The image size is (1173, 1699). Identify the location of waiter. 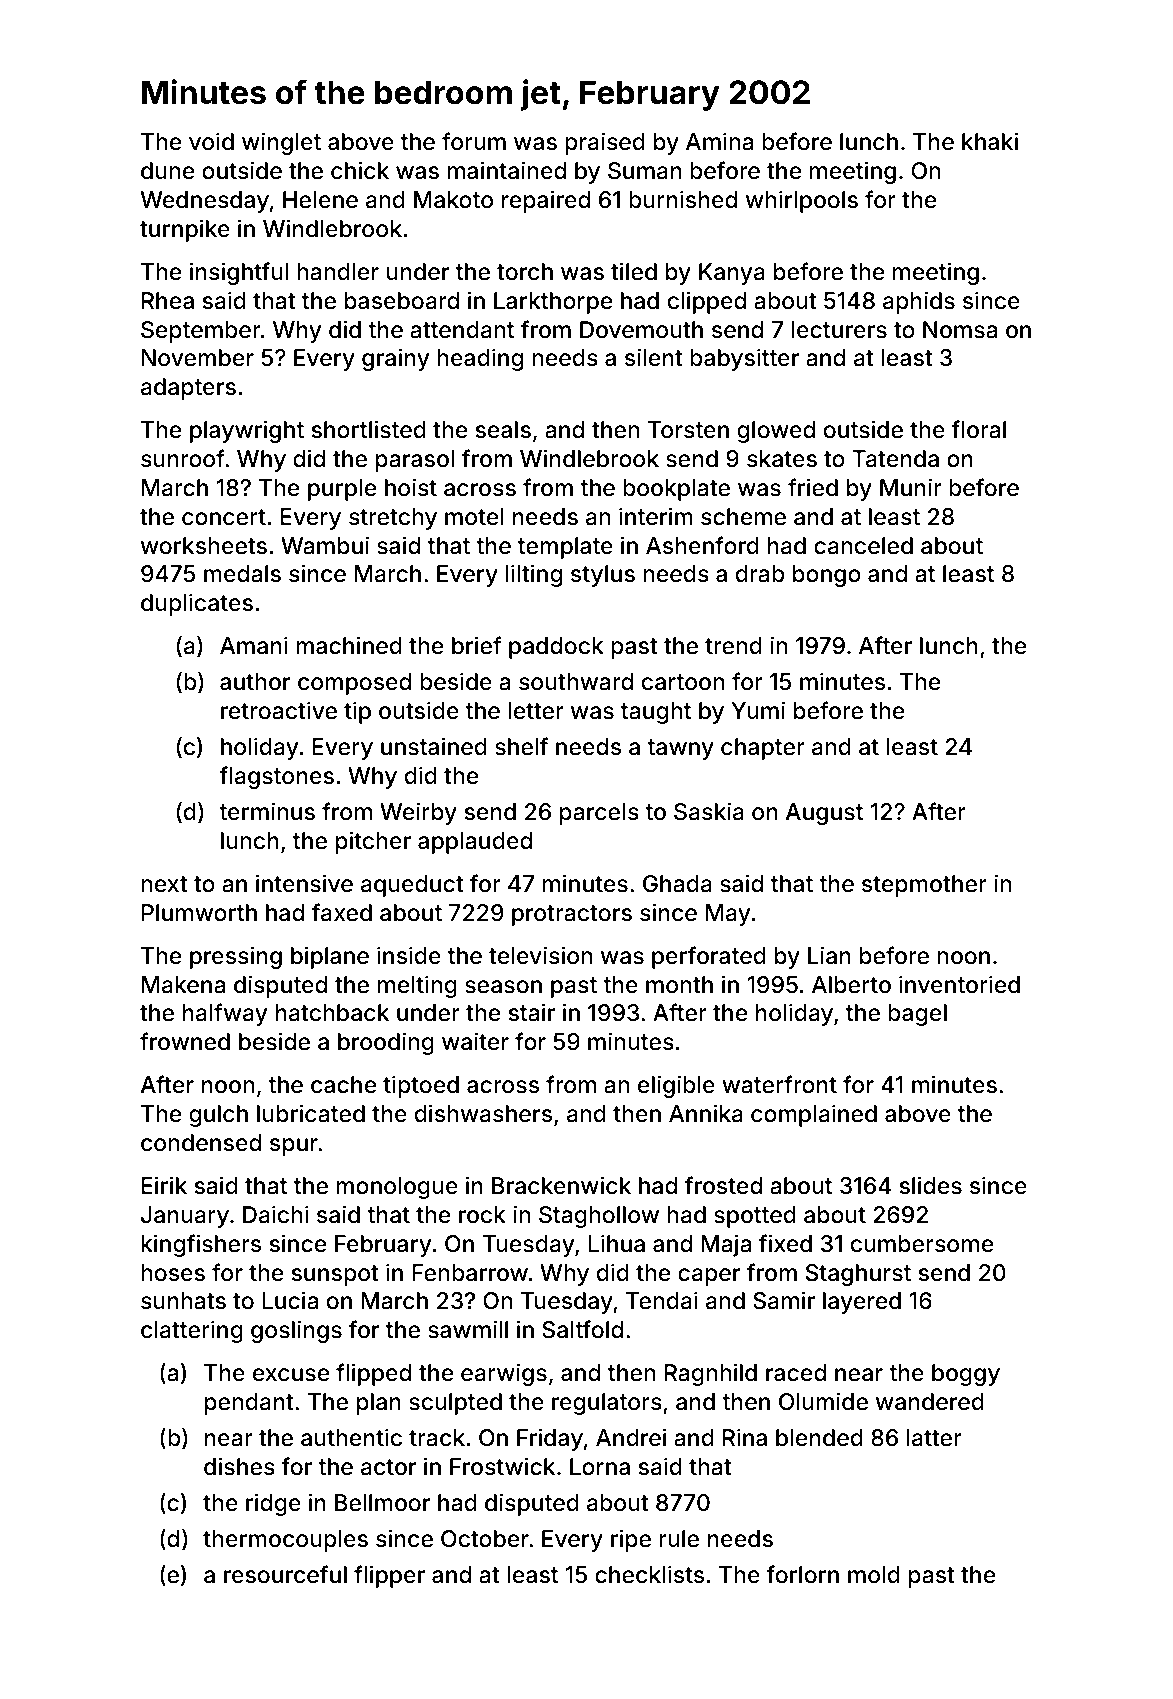
(475, 1041).
